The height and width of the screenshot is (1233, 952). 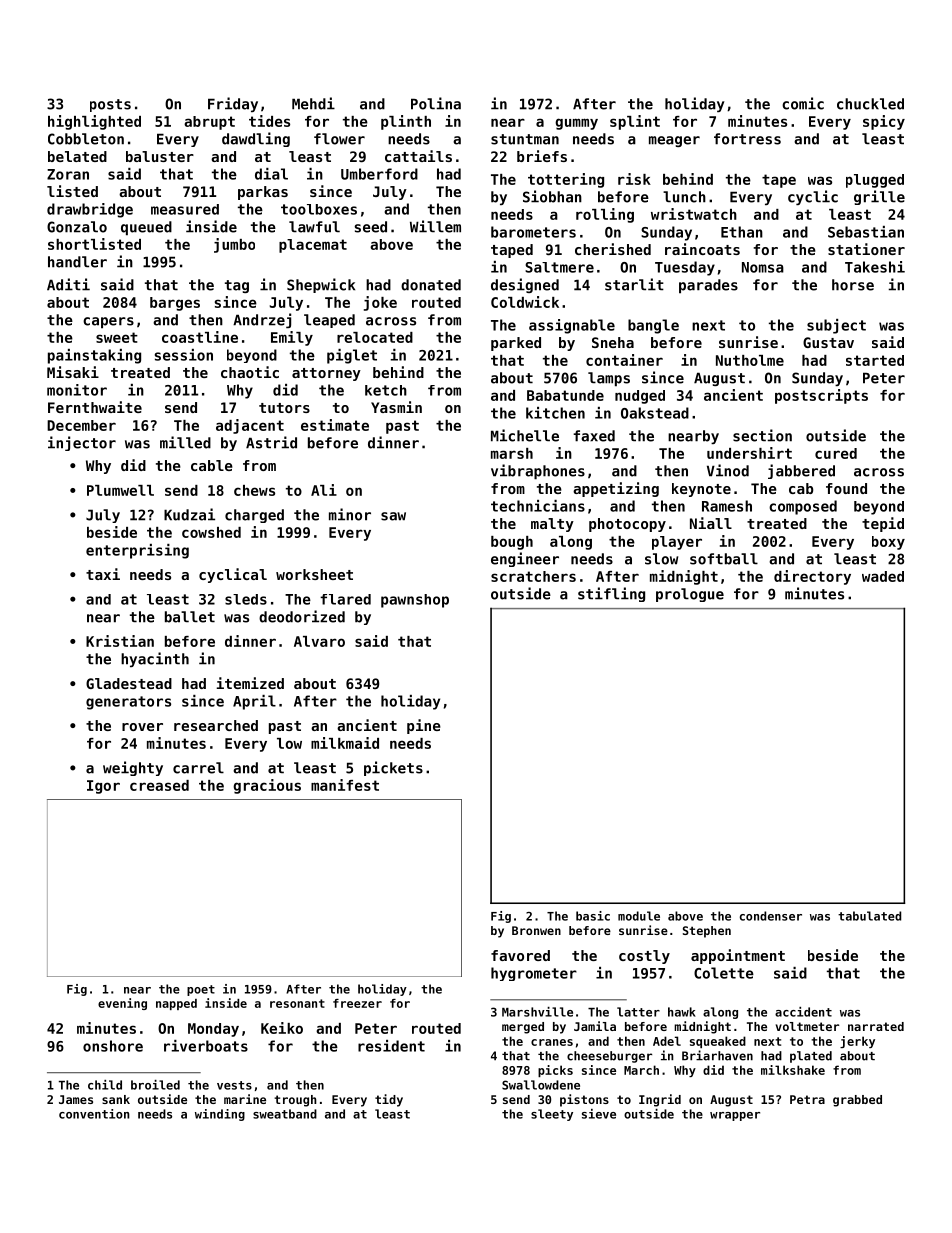 I want to click on Polina, so click(x=436, y=103).
